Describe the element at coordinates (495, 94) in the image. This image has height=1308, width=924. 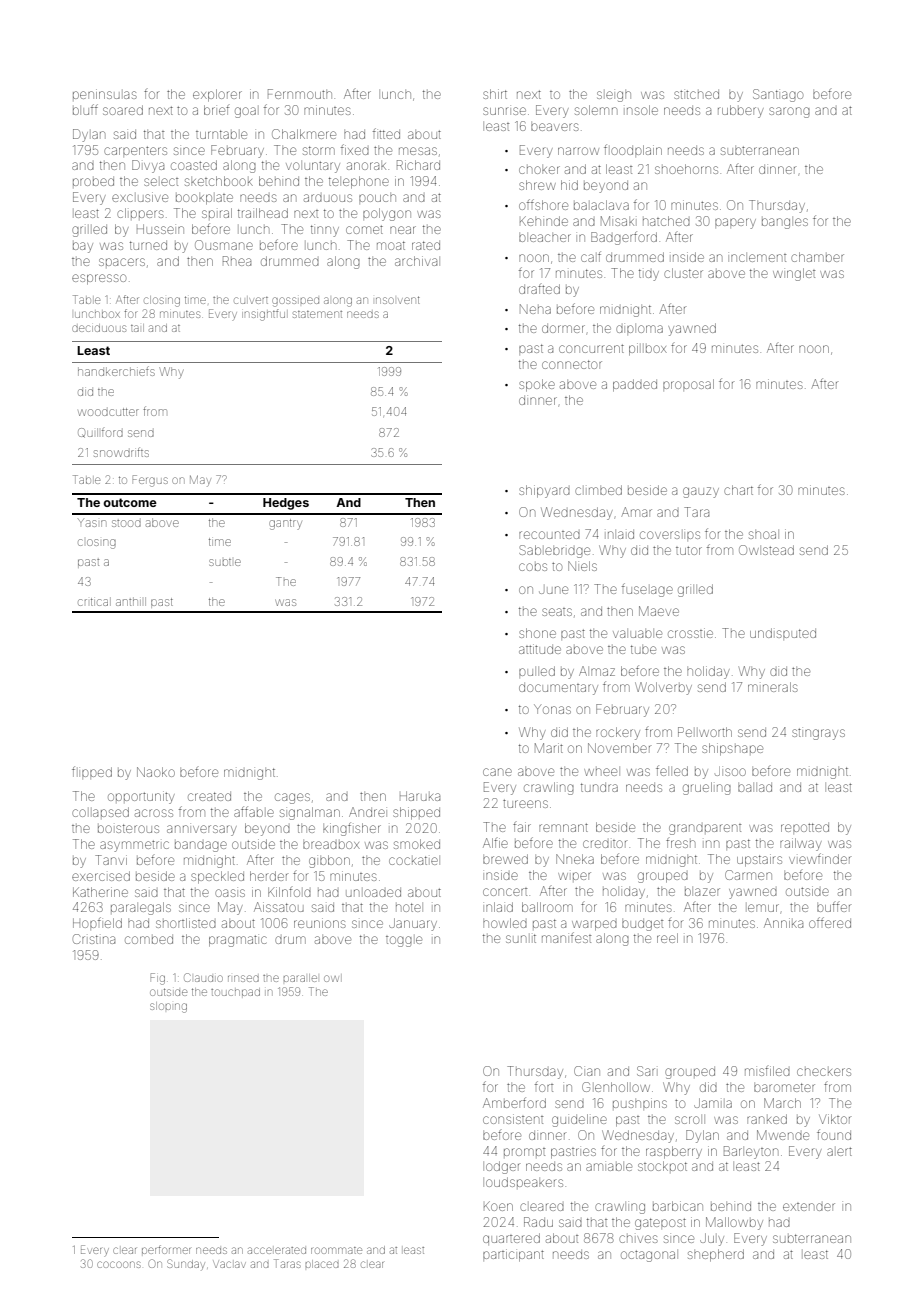
I see `shirt` at that location.
